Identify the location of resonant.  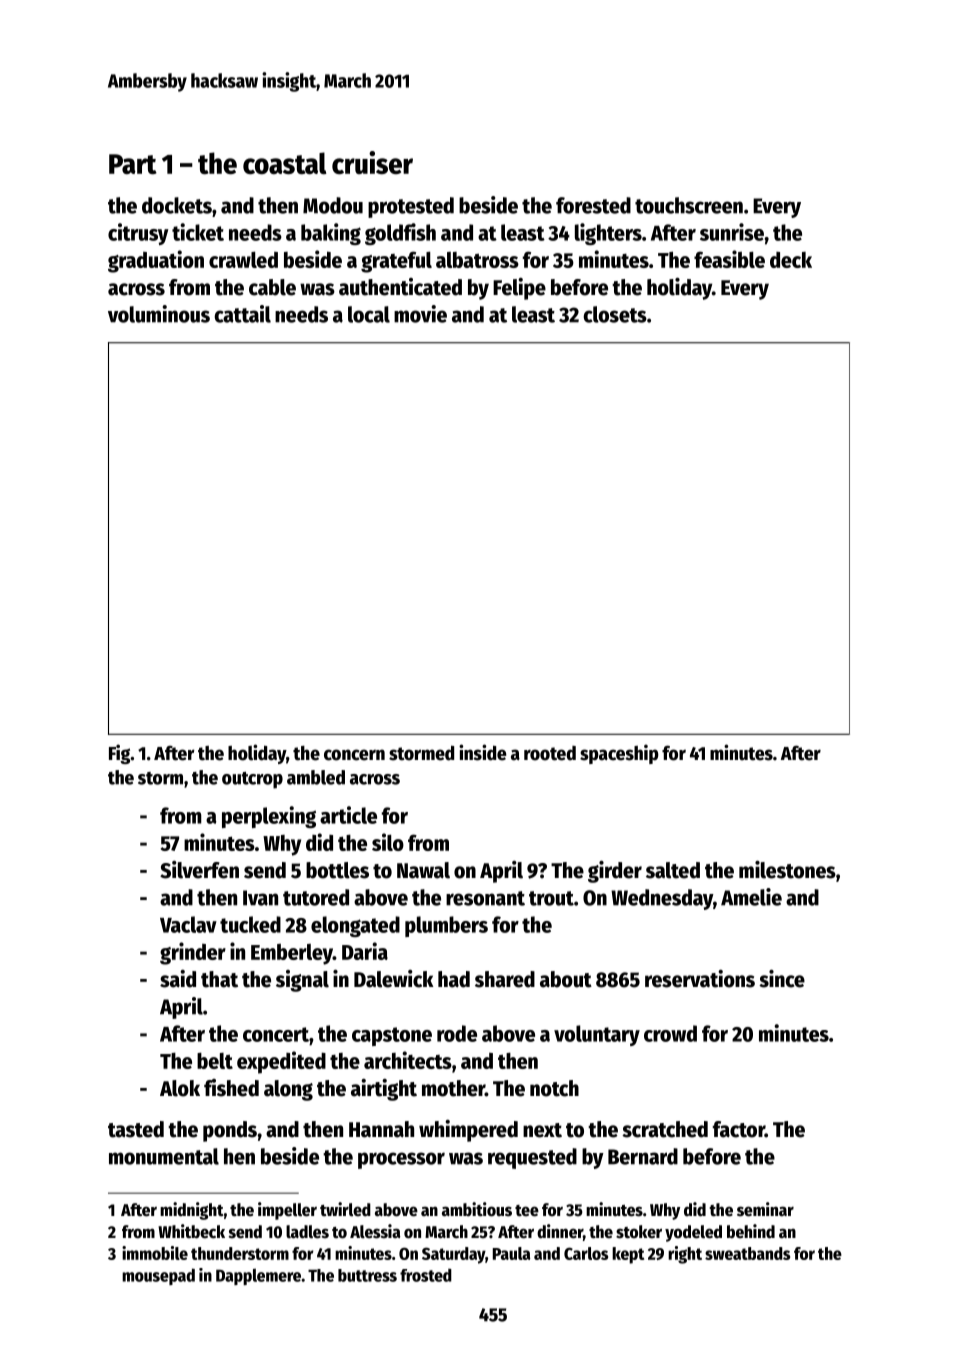
(485, 898).
